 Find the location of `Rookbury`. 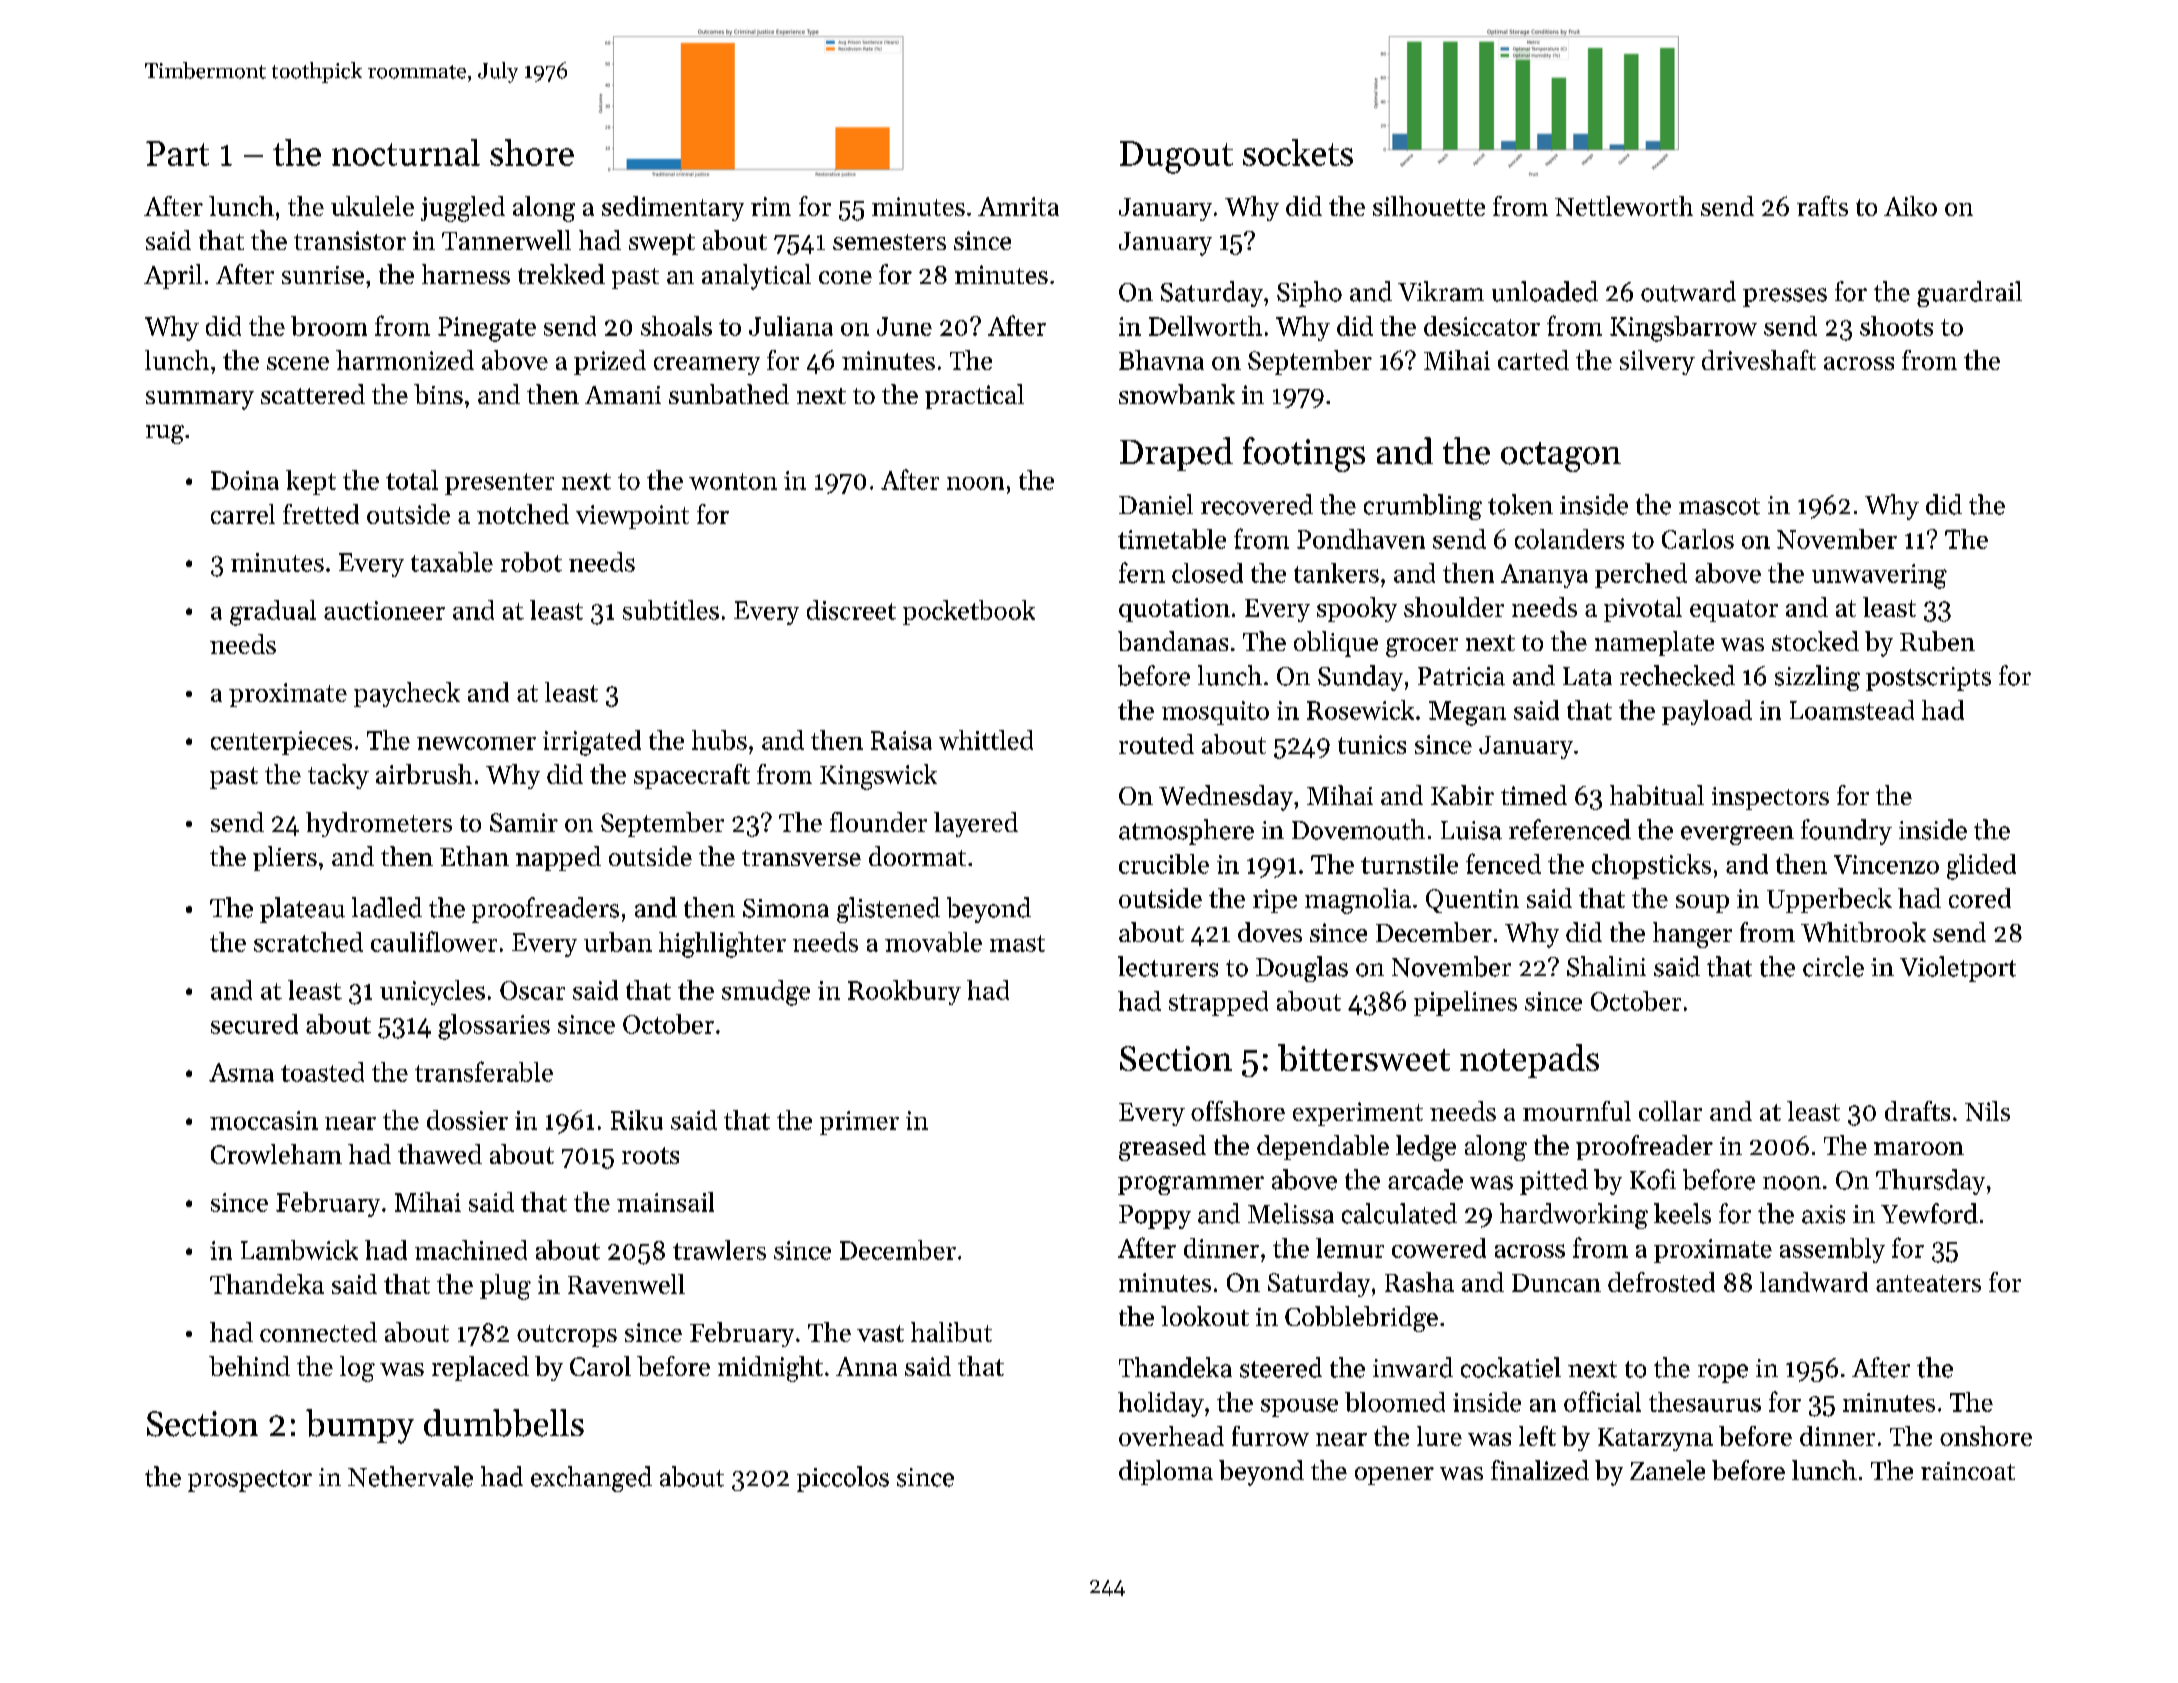

Rookbury is located at coordinates (904, 992).
